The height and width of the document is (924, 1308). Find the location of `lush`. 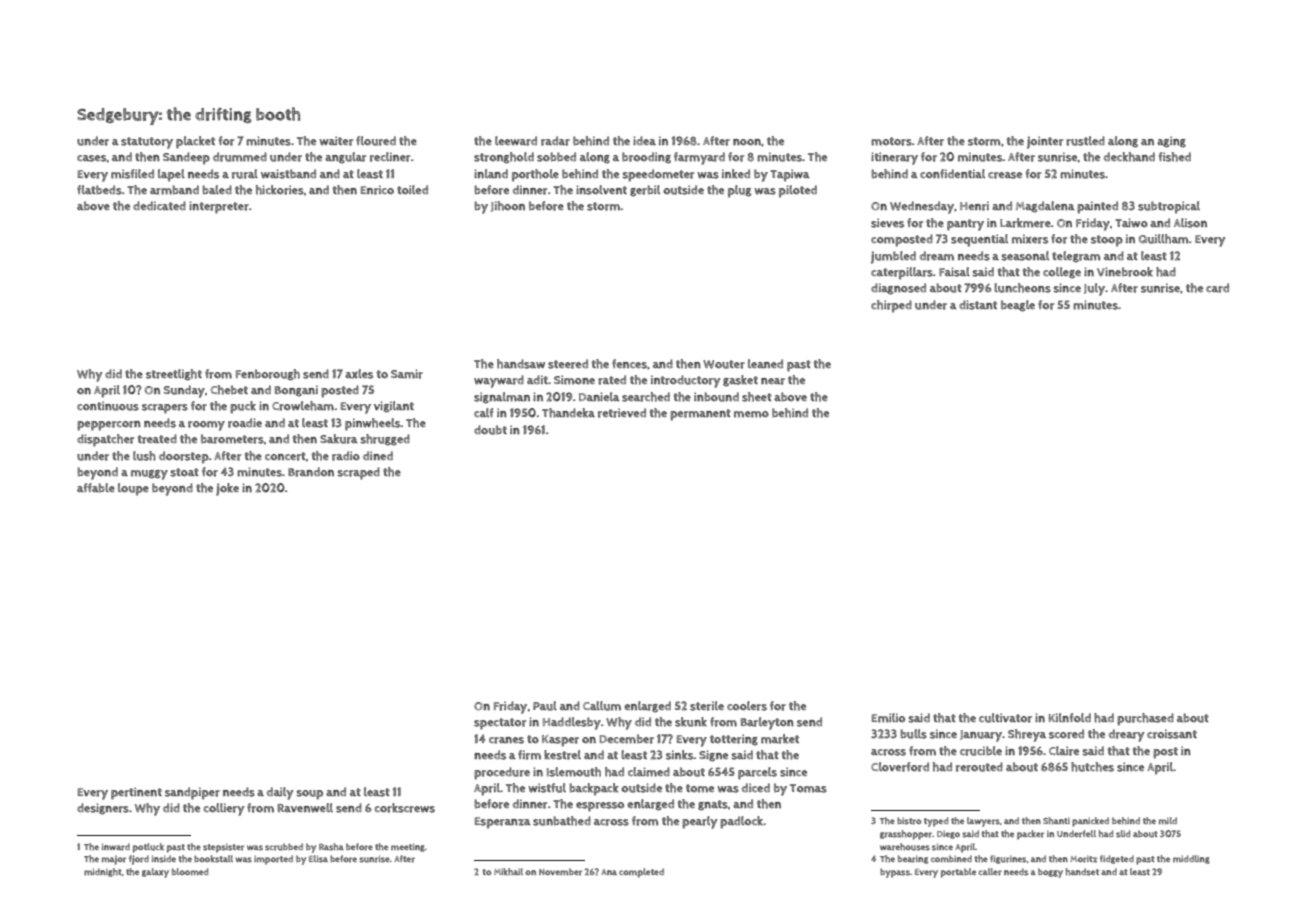

lush is located at coordinates (144, 456).
